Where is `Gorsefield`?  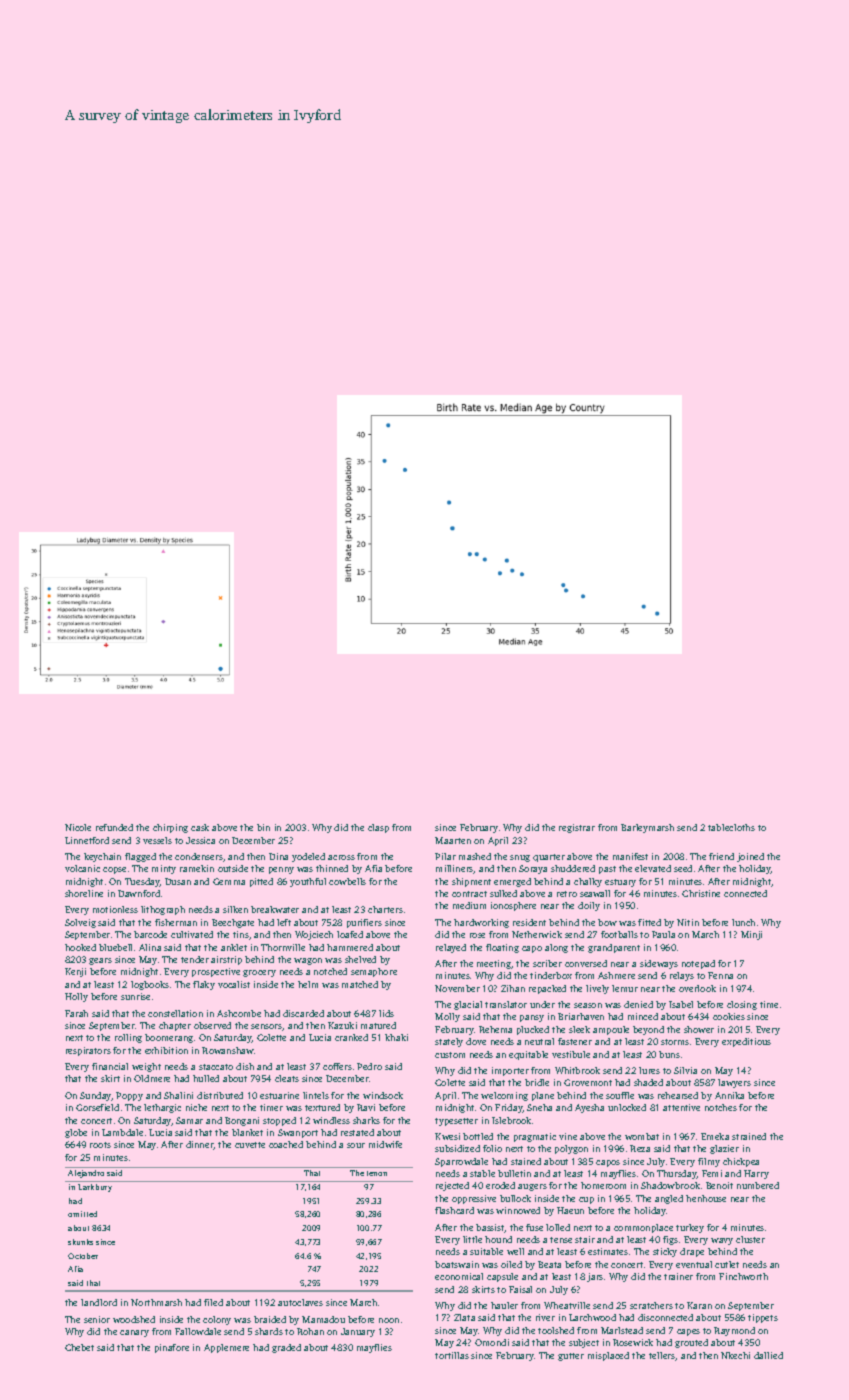
Gorsefield is located at coordinates (97, 1107).
